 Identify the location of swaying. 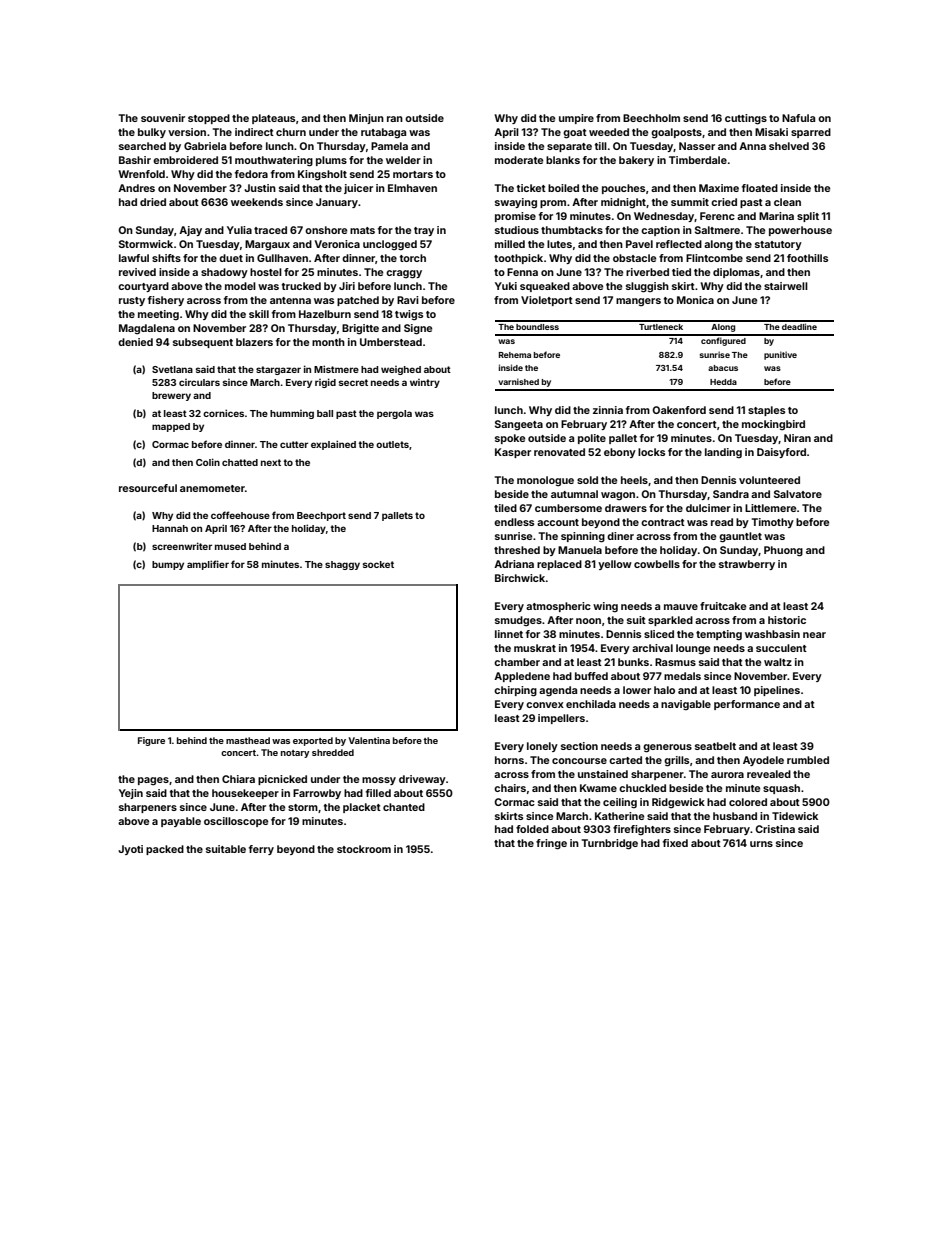
(516, 203).
